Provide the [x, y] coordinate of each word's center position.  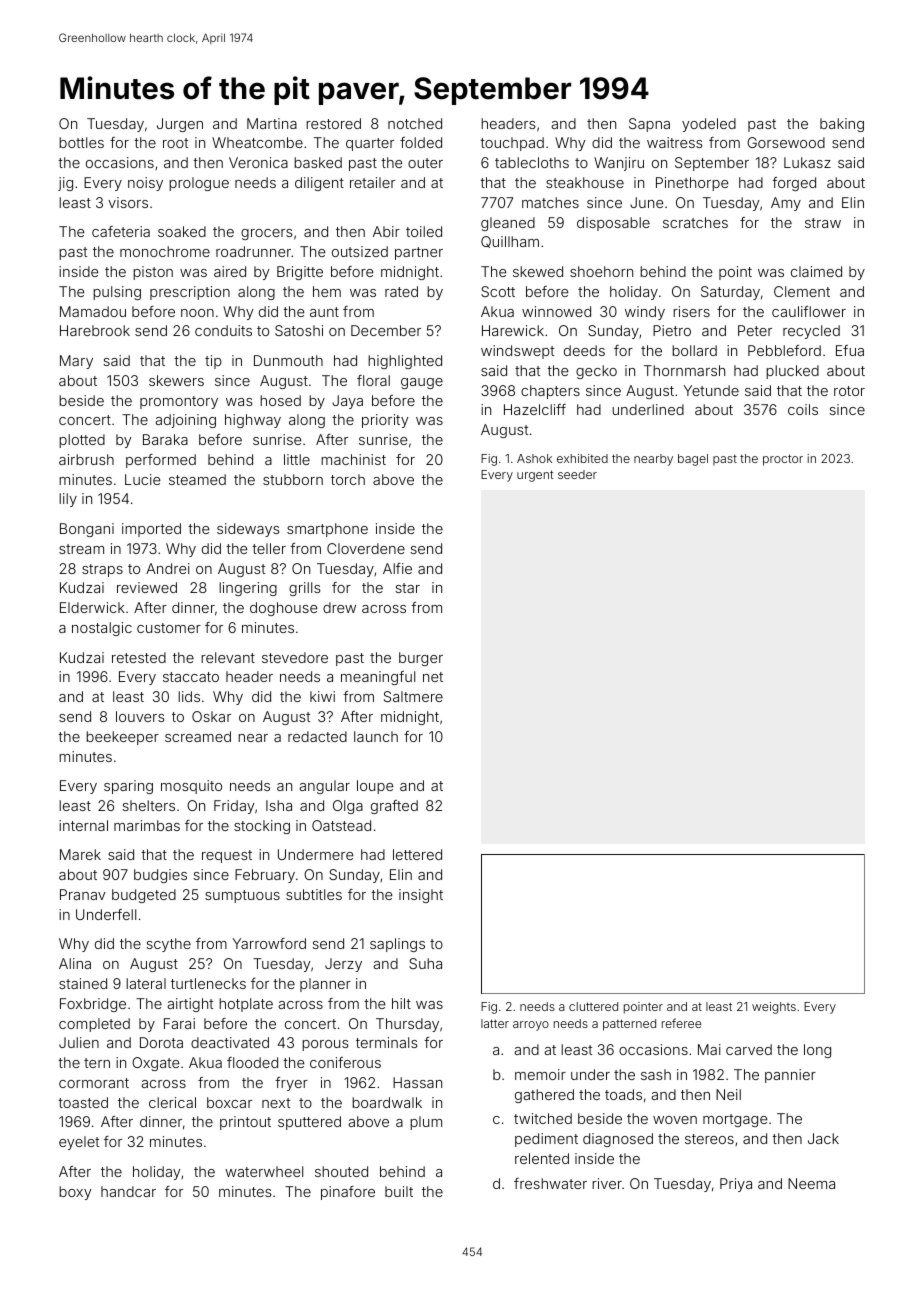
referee [681, 1023]
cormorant [94, 1083]
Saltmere [413, 696]
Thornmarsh [684, 370]
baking [842, 125]
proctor [783, 460]
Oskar [211, 716]
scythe [168, 945]
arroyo [531, 1026]
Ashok [534, 458]
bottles [81, 142]
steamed [197, 479]
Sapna [649, 125]
